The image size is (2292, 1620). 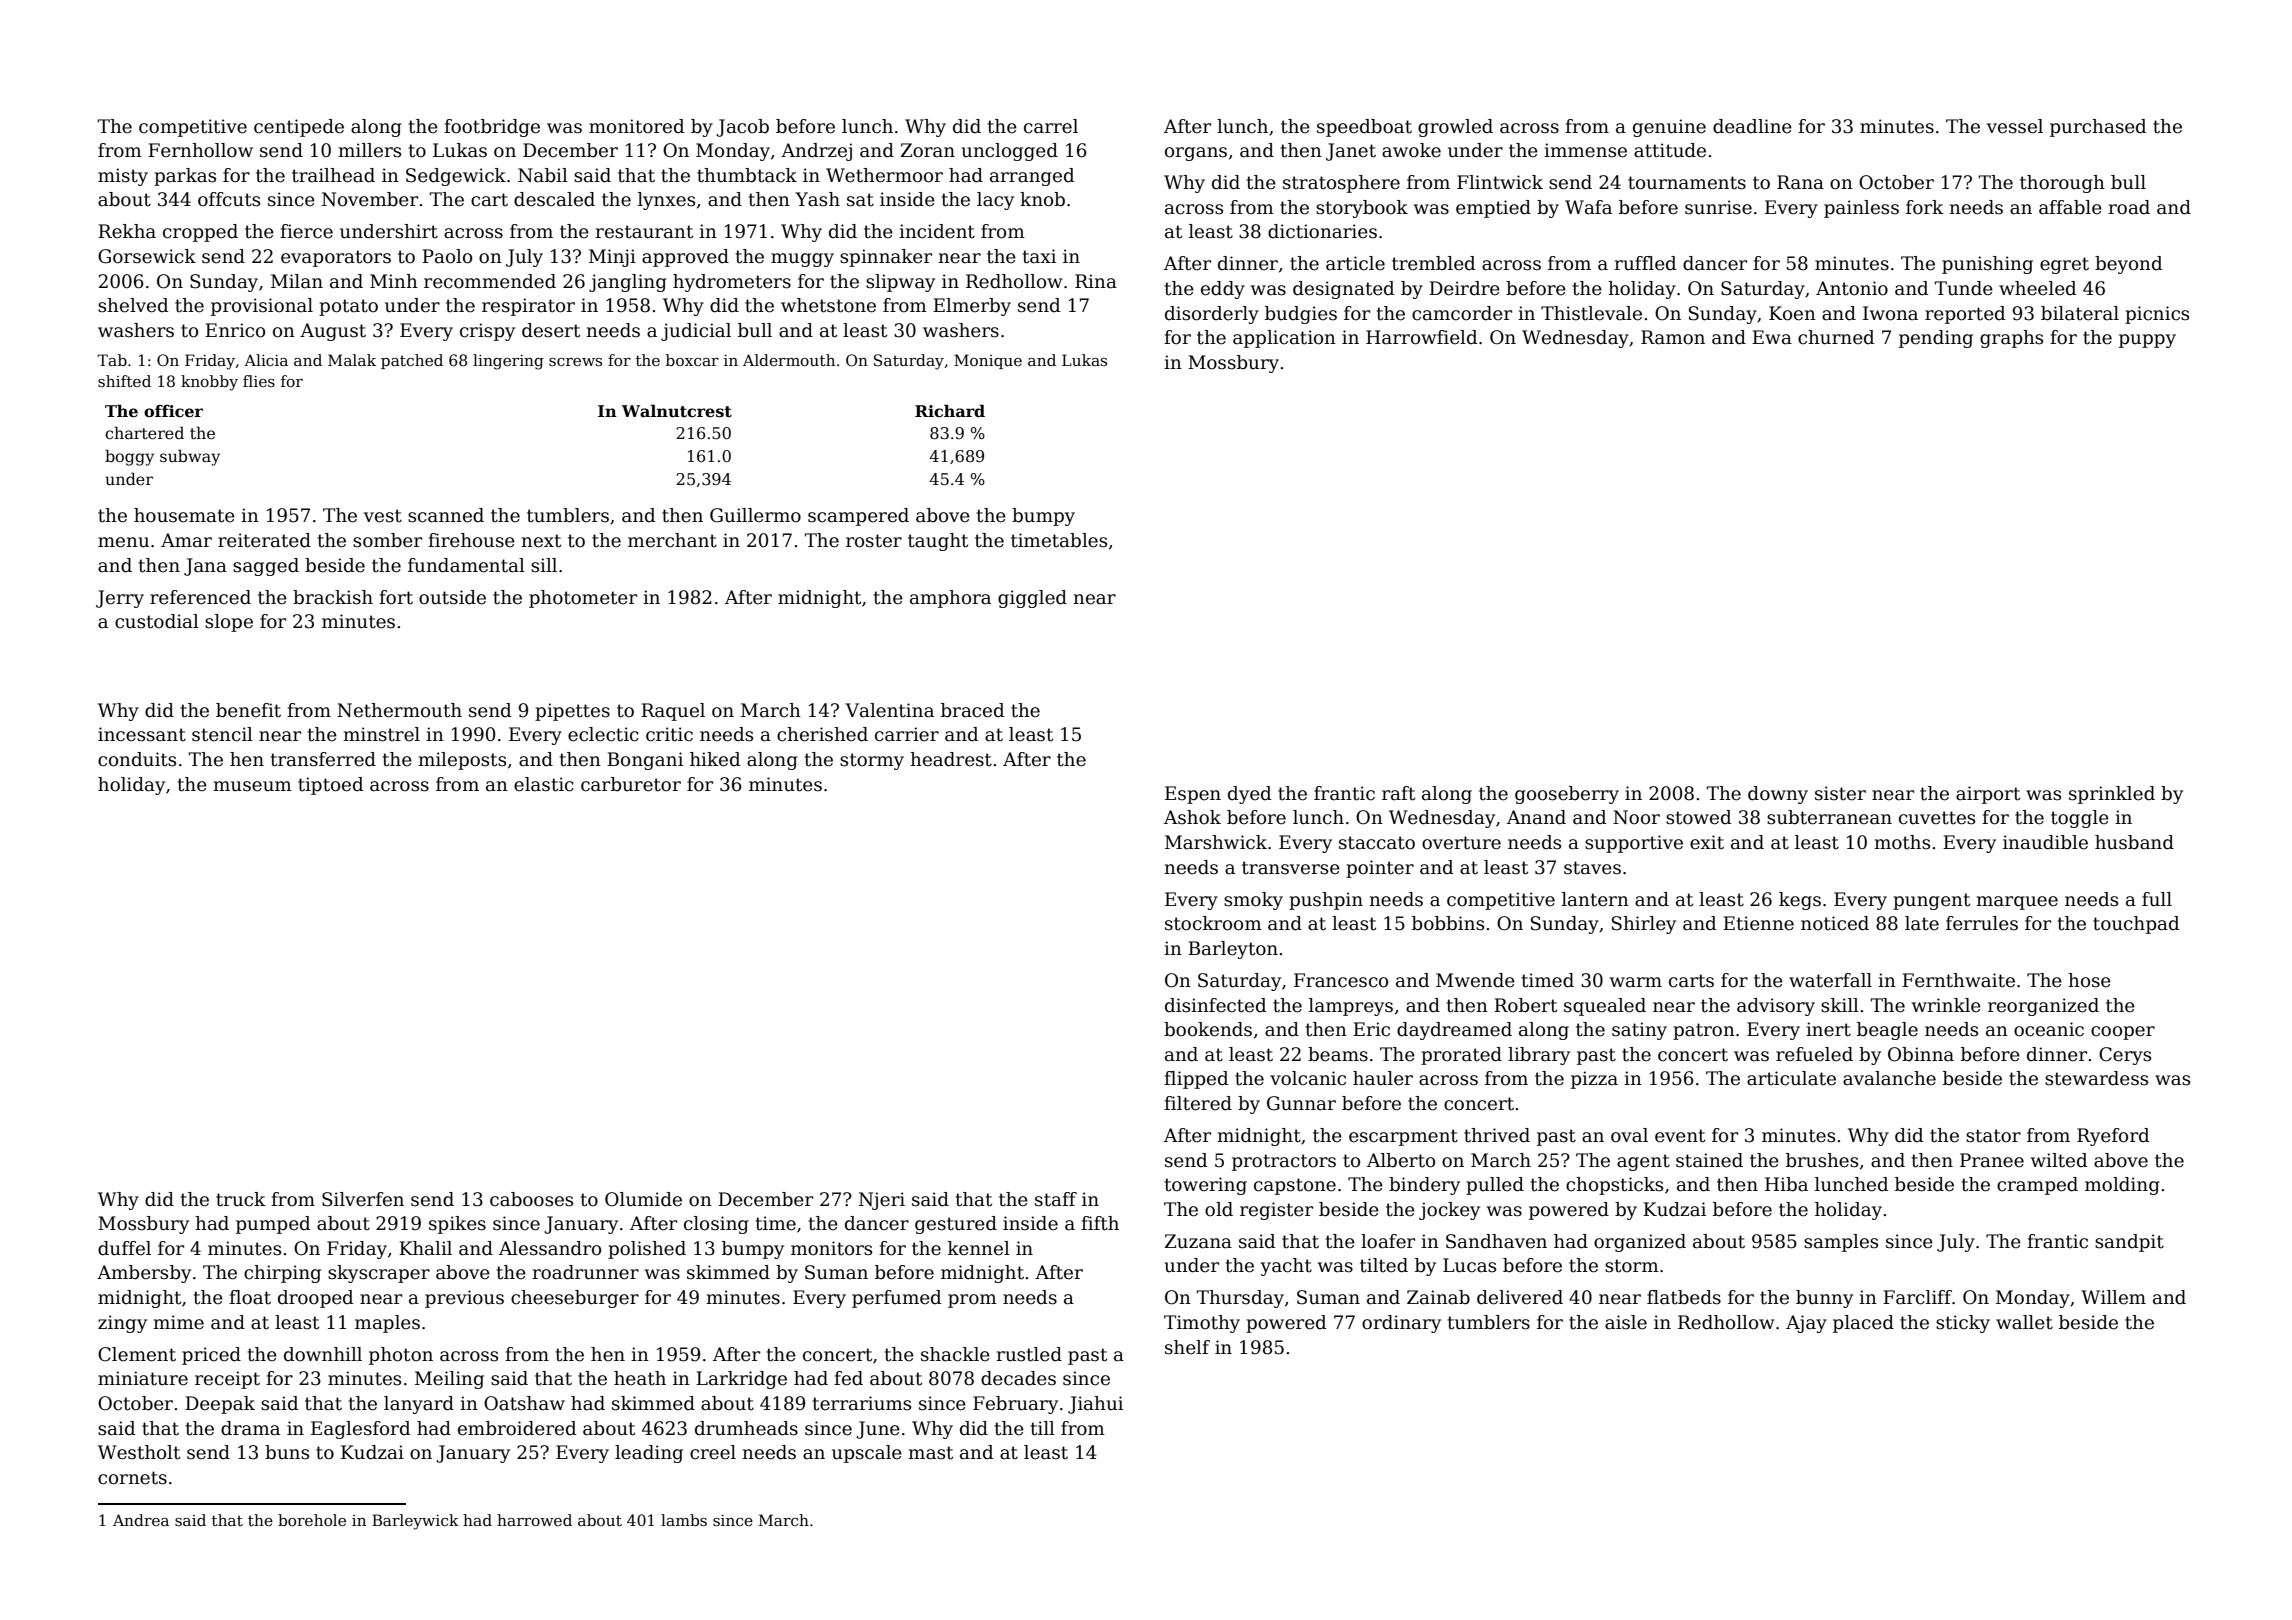 I want to click on pending, so click(x=1936, y=339).
